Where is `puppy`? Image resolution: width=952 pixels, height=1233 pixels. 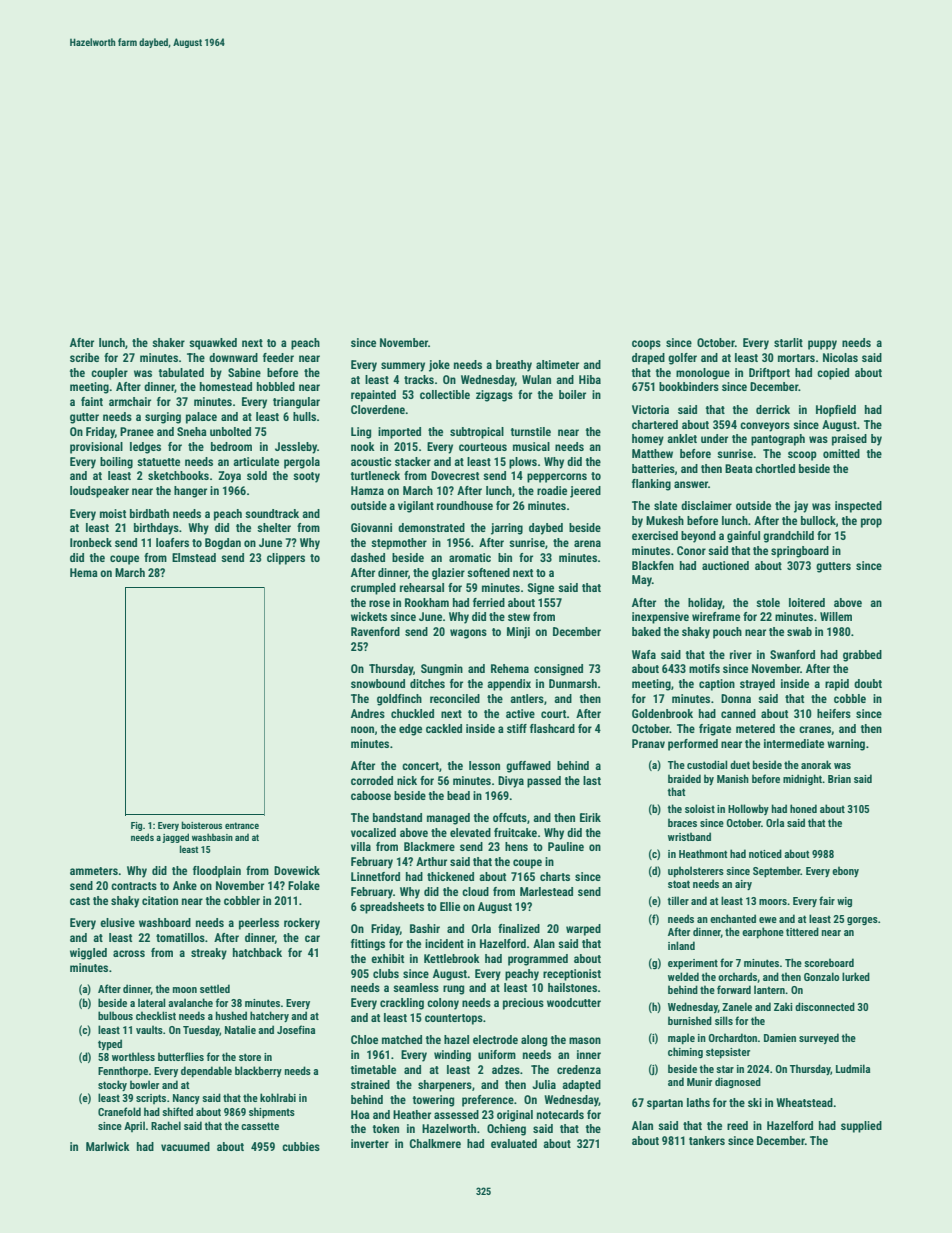
puppy is located at coordinates (822, 345).
